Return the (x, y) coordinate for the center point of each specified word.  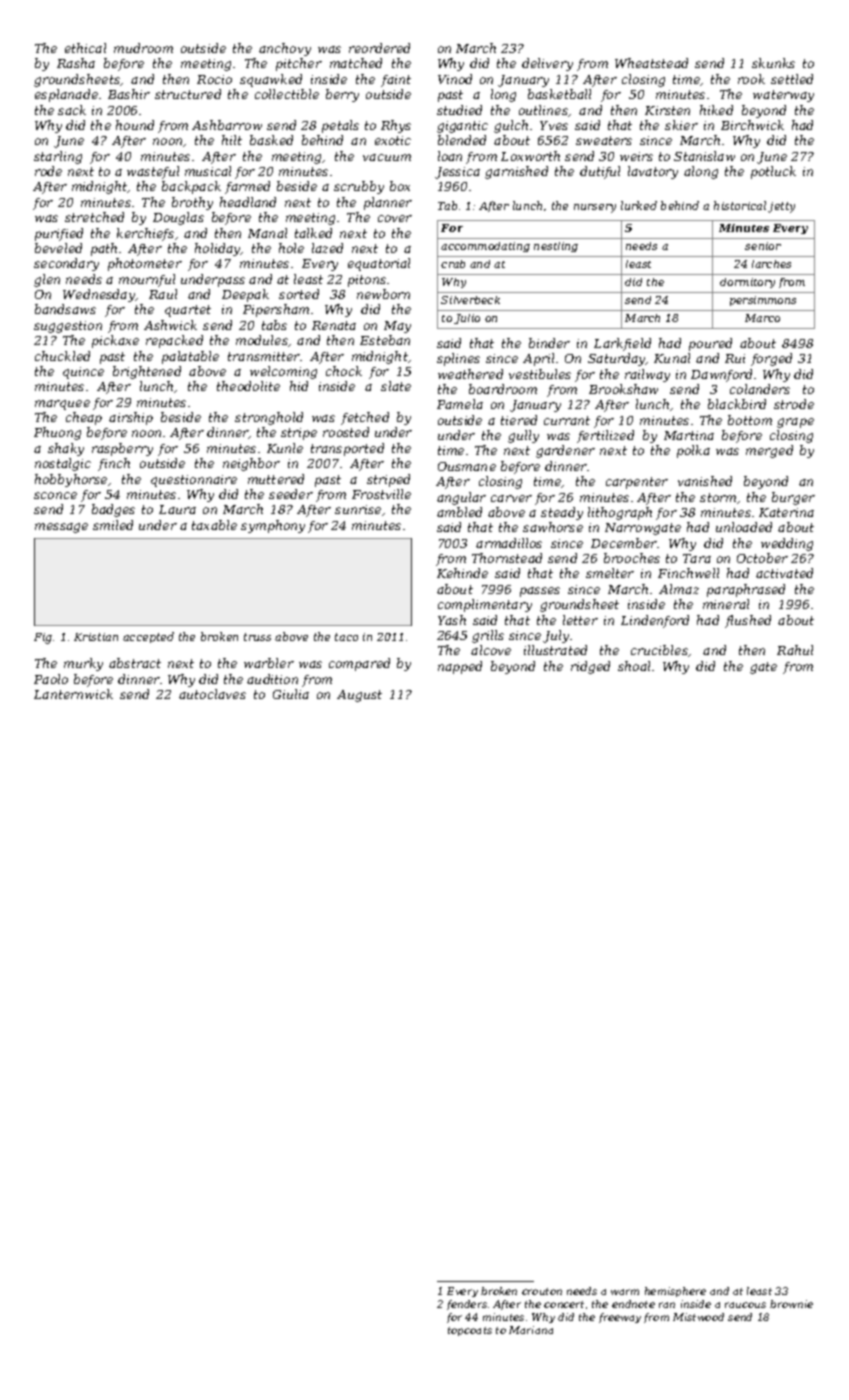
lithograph (620, 513)
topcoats (470, 1331)
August (359, 696)
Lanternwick (73, 694)
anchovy (285, 49)
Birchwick (752, 125)
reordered (379, 48)
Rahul (795, 650)
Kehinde (462, 573)
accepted (148, 637)
